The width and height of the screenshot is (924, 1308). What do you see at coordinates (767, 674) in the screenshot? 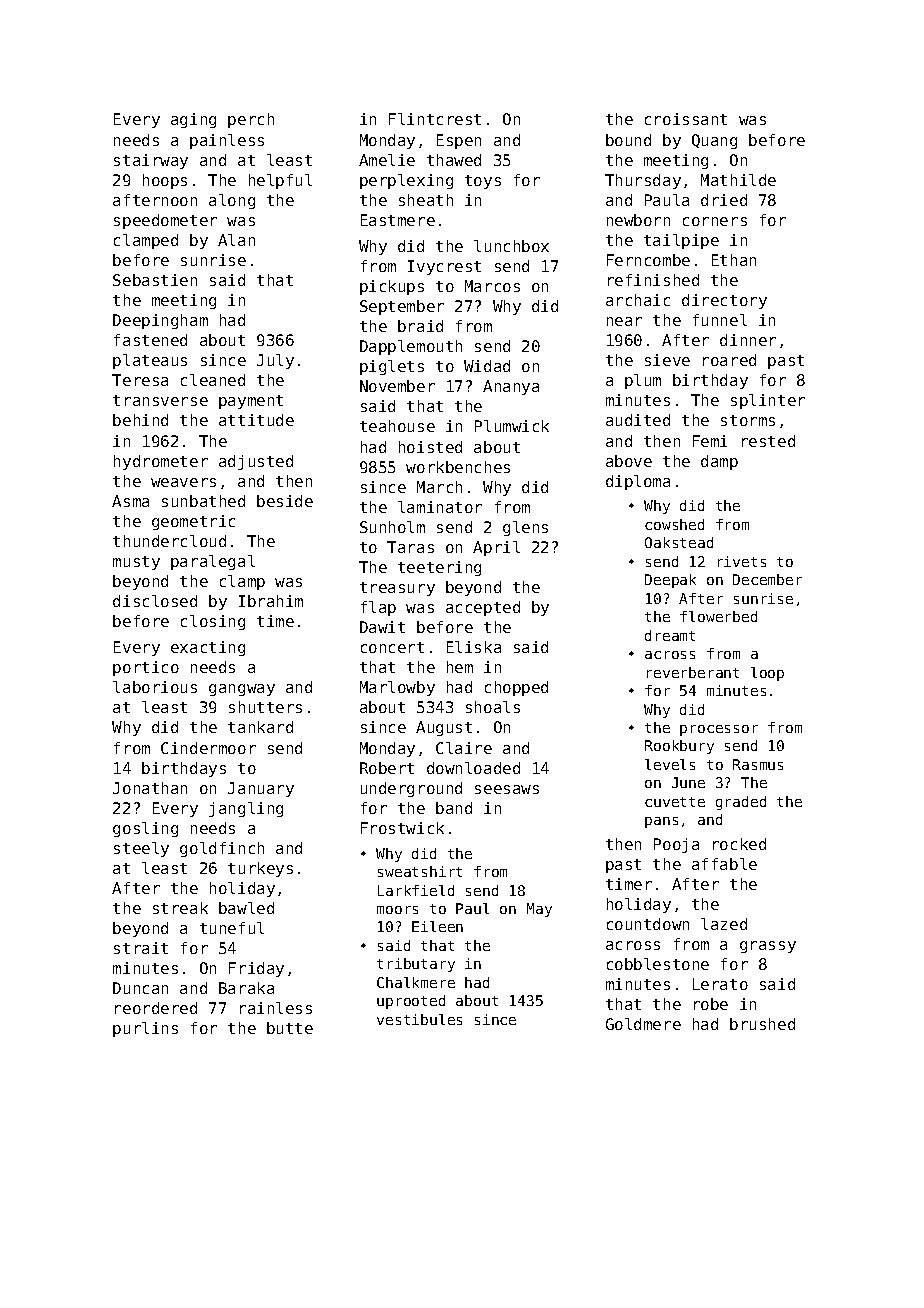
I see `loop` at bounding box center [767, 674].
